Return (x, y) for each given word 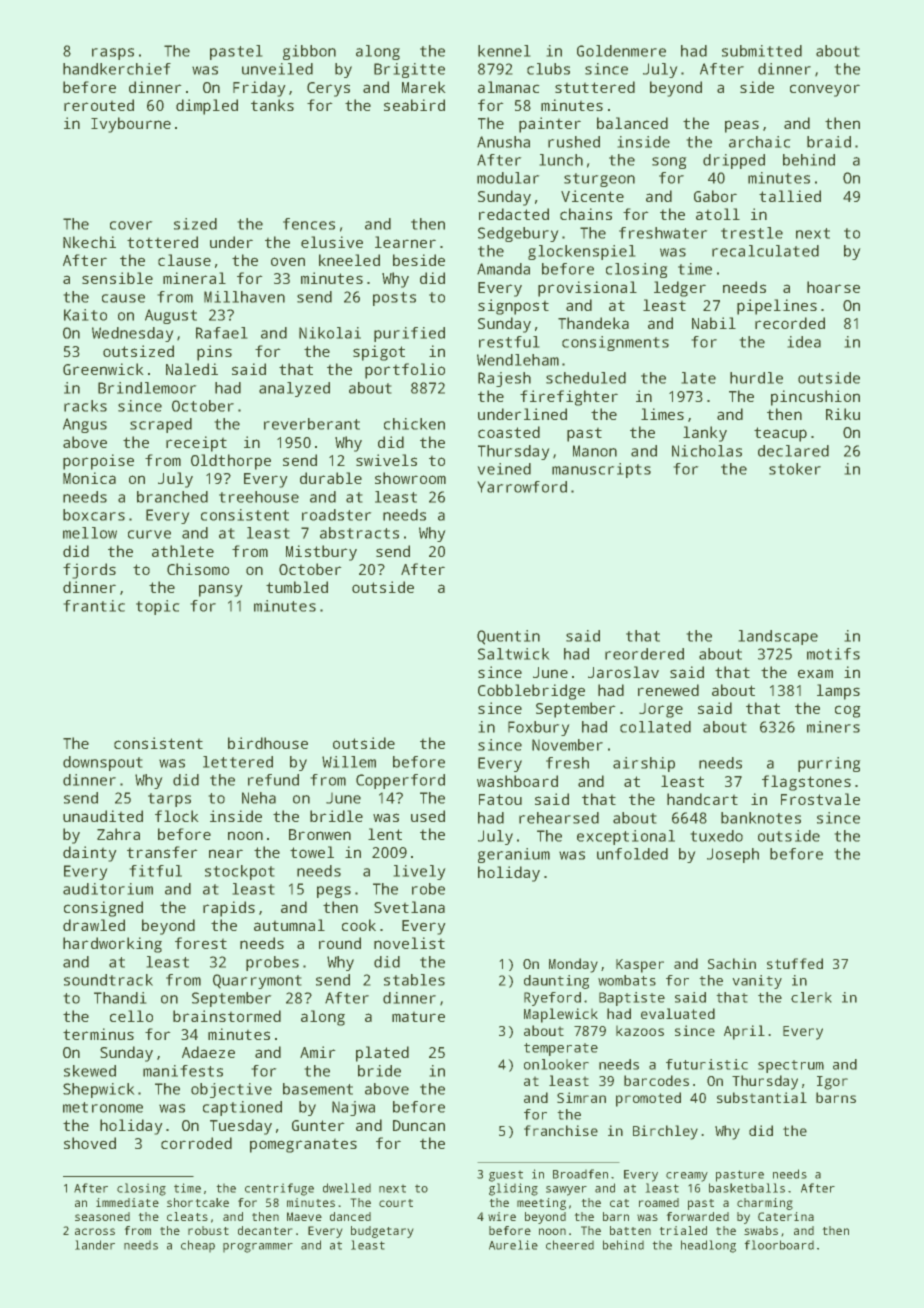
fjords (89, 571)
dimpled (207, 107)
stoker (795, 469)
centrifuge (279, 1189)
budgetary (382, 1232)
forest (201, 943)
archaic (759, 142)
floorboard (779, 1245)
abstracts (359, 533)
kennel (504, 51)
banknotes (761, 818)
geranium (514, 855)
